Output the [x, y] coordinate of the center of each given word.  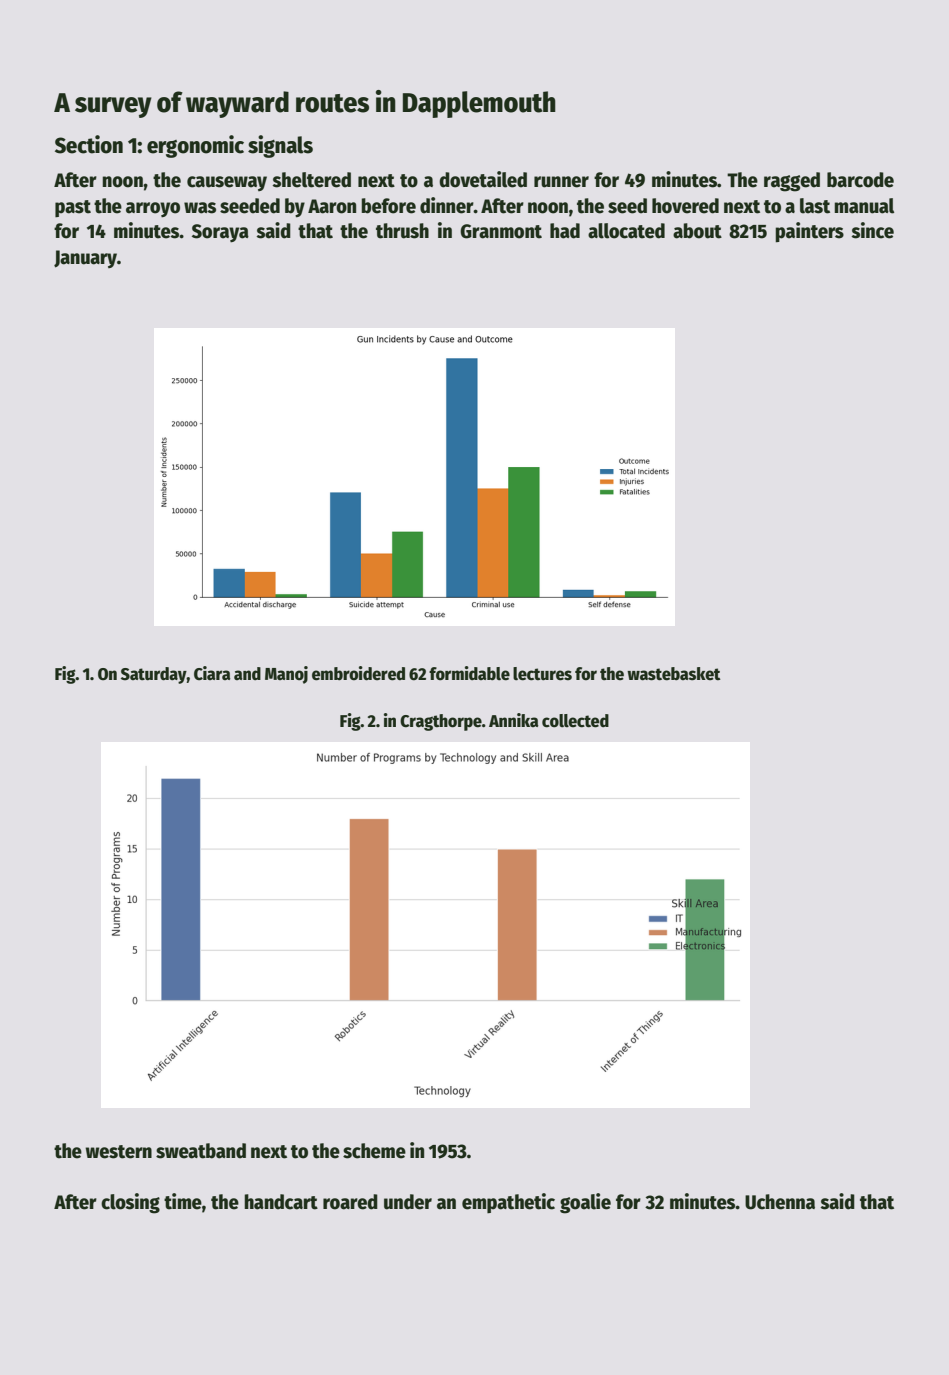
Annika [514, 720]
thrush [402, 231]
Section [89, 144]
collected [575, 721]
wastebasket [674, 674]
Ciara [212, 673]
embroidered [358, 673]
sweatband [201, 1151]
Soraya [220, 233]
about [697, 231]
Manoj [286, 675]
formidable [469, 673]
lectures [542, 674]
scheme [374, 1151]
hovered [685, 206]
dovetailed [483, 179]
